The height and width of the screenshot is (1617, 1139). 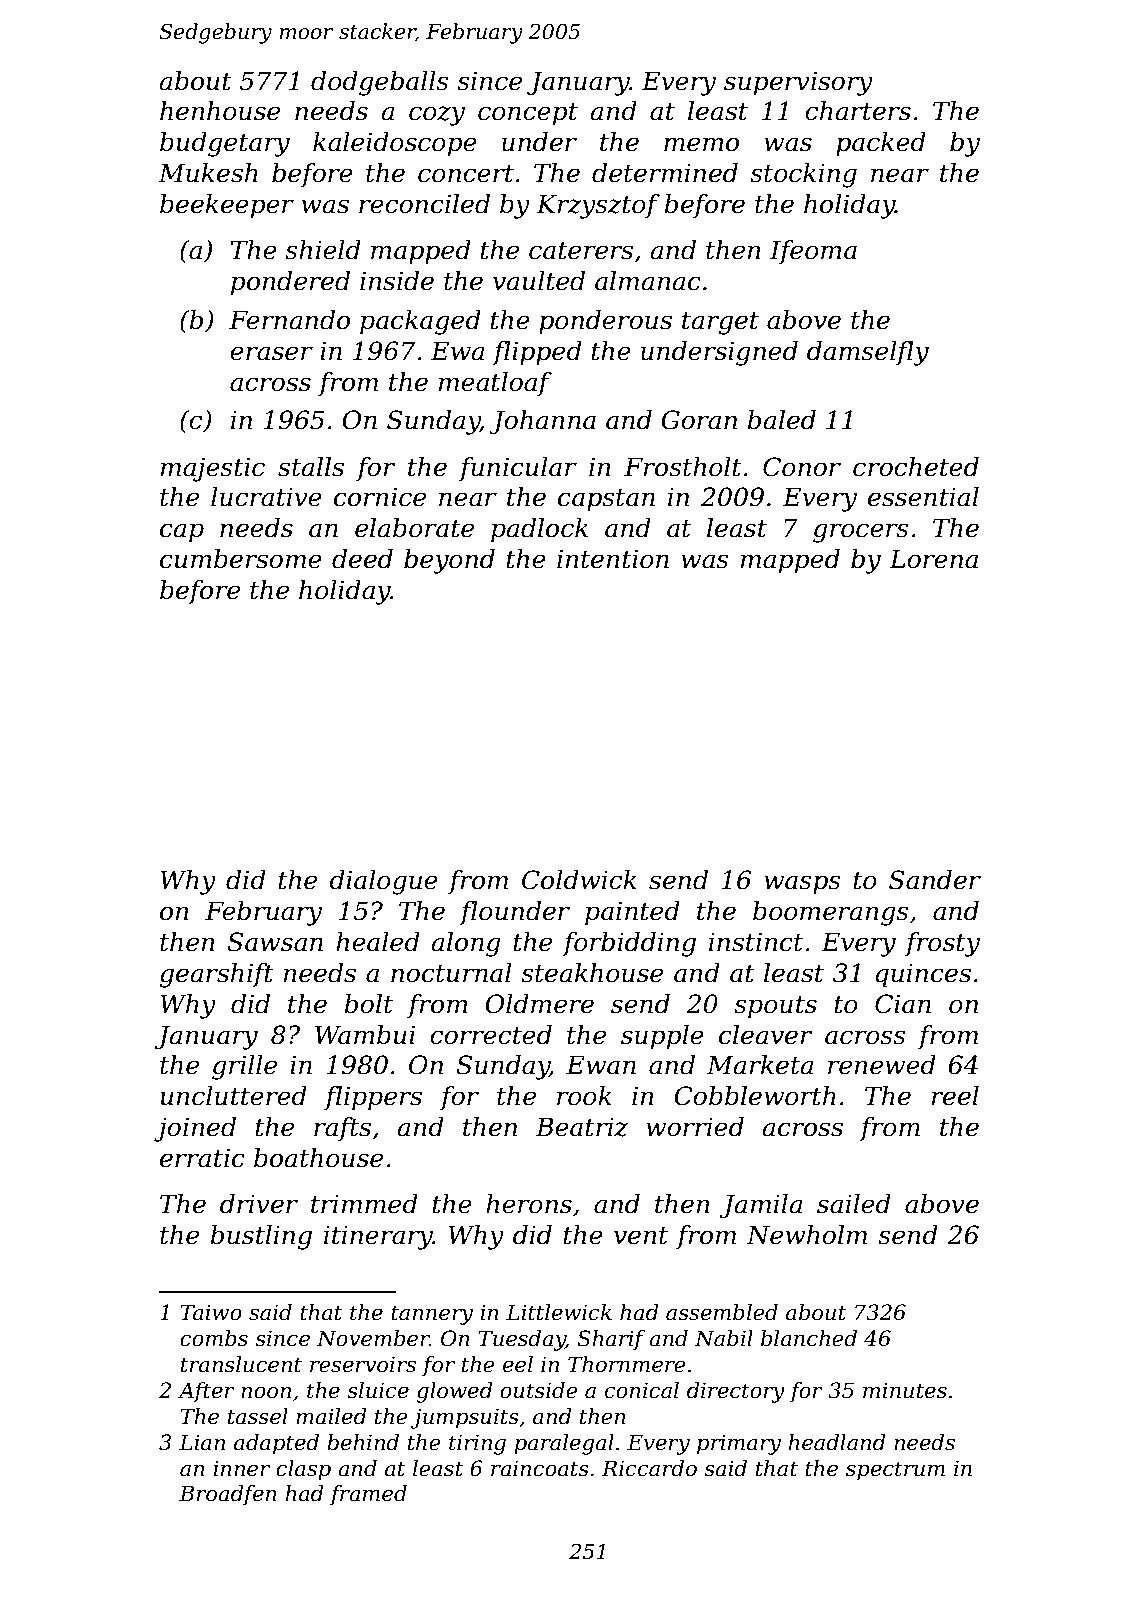 What do you see at coordinates (228, 1495) in the screenshot?
I see `Broadfen` at bounding box center [228, 1495].
